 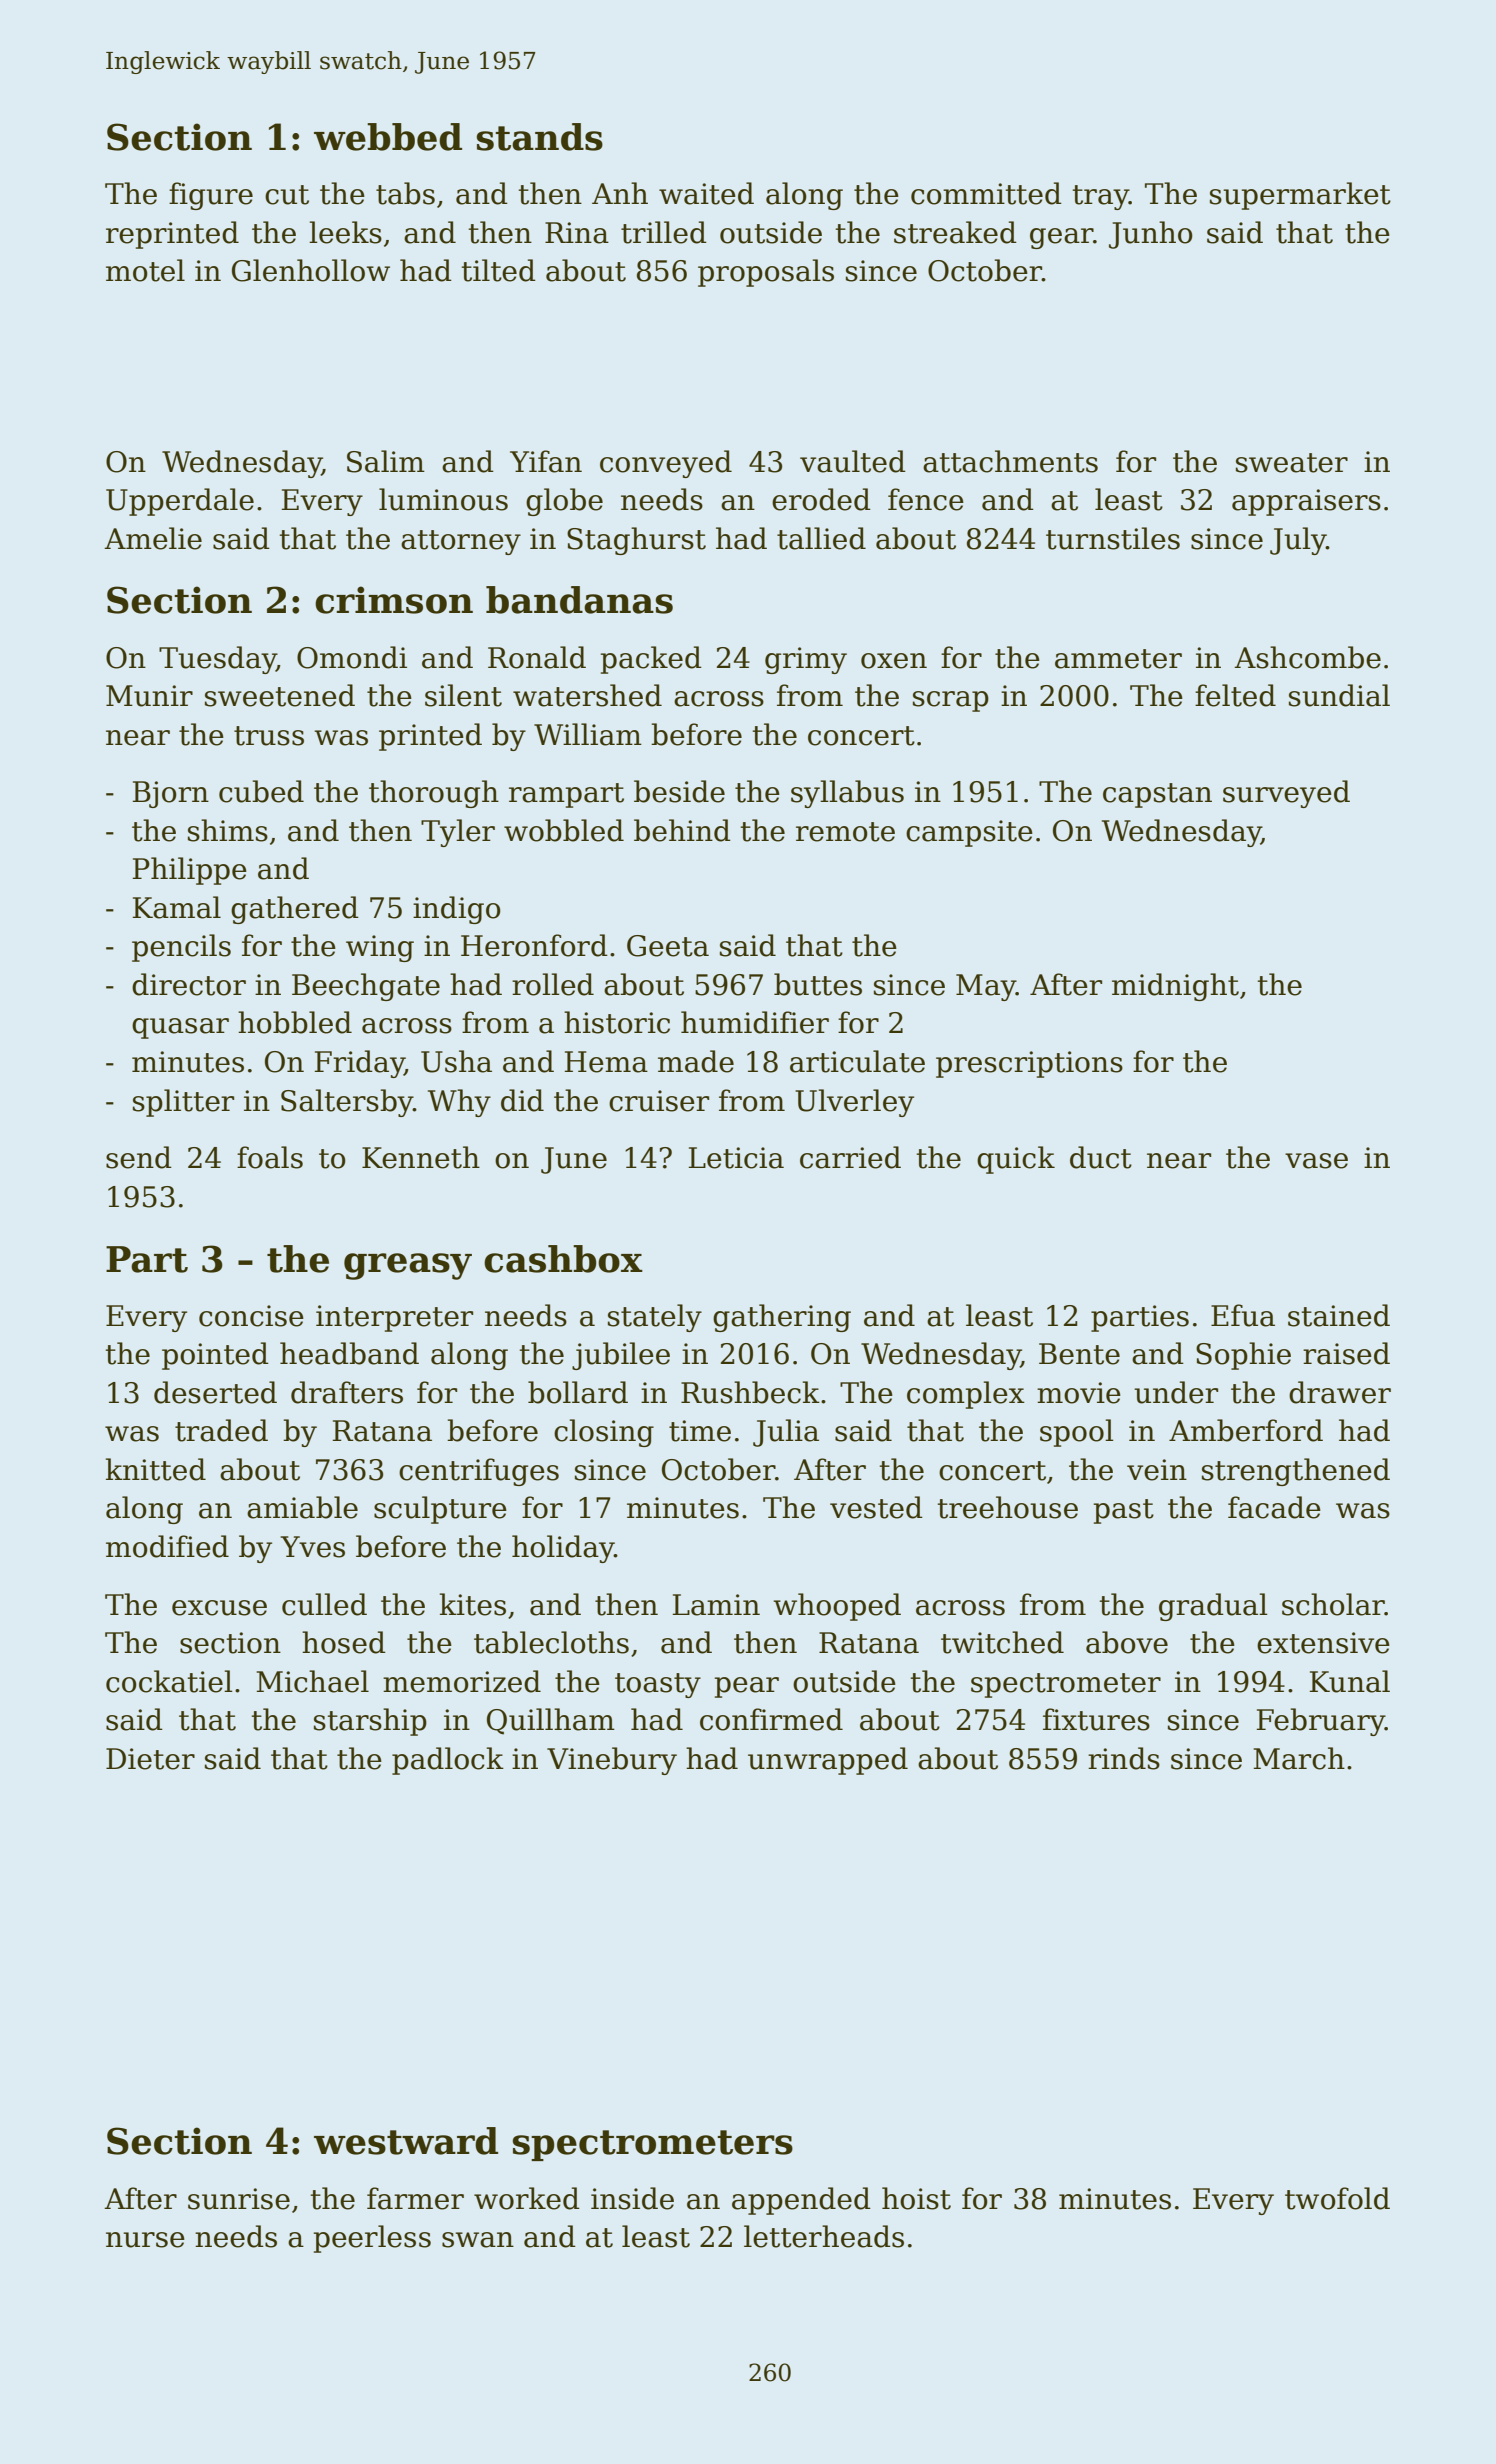 I want to click on memorized, so click(x=462, y=1681).
